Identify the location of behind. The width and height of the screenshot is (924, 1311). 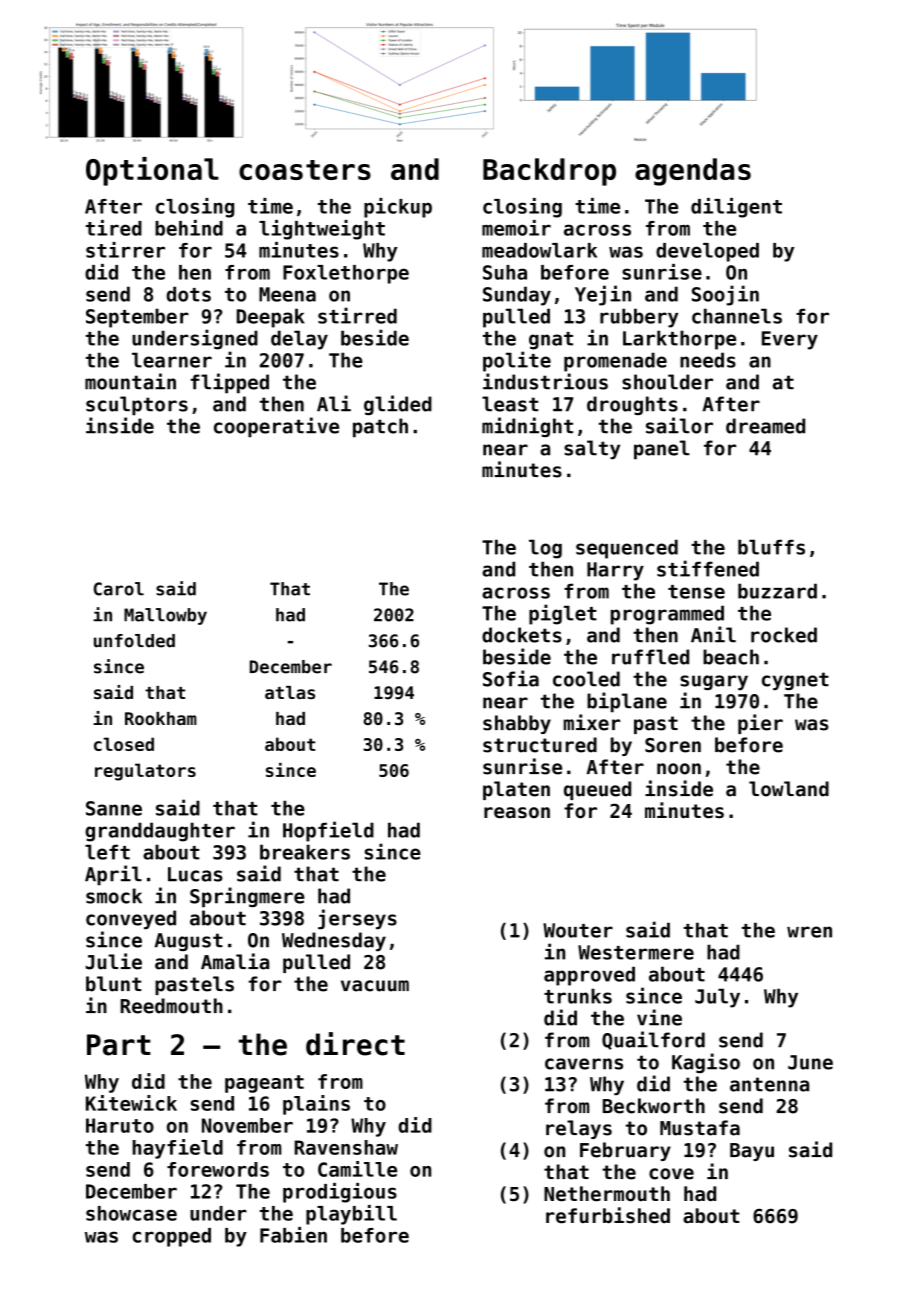
(189, 228).
